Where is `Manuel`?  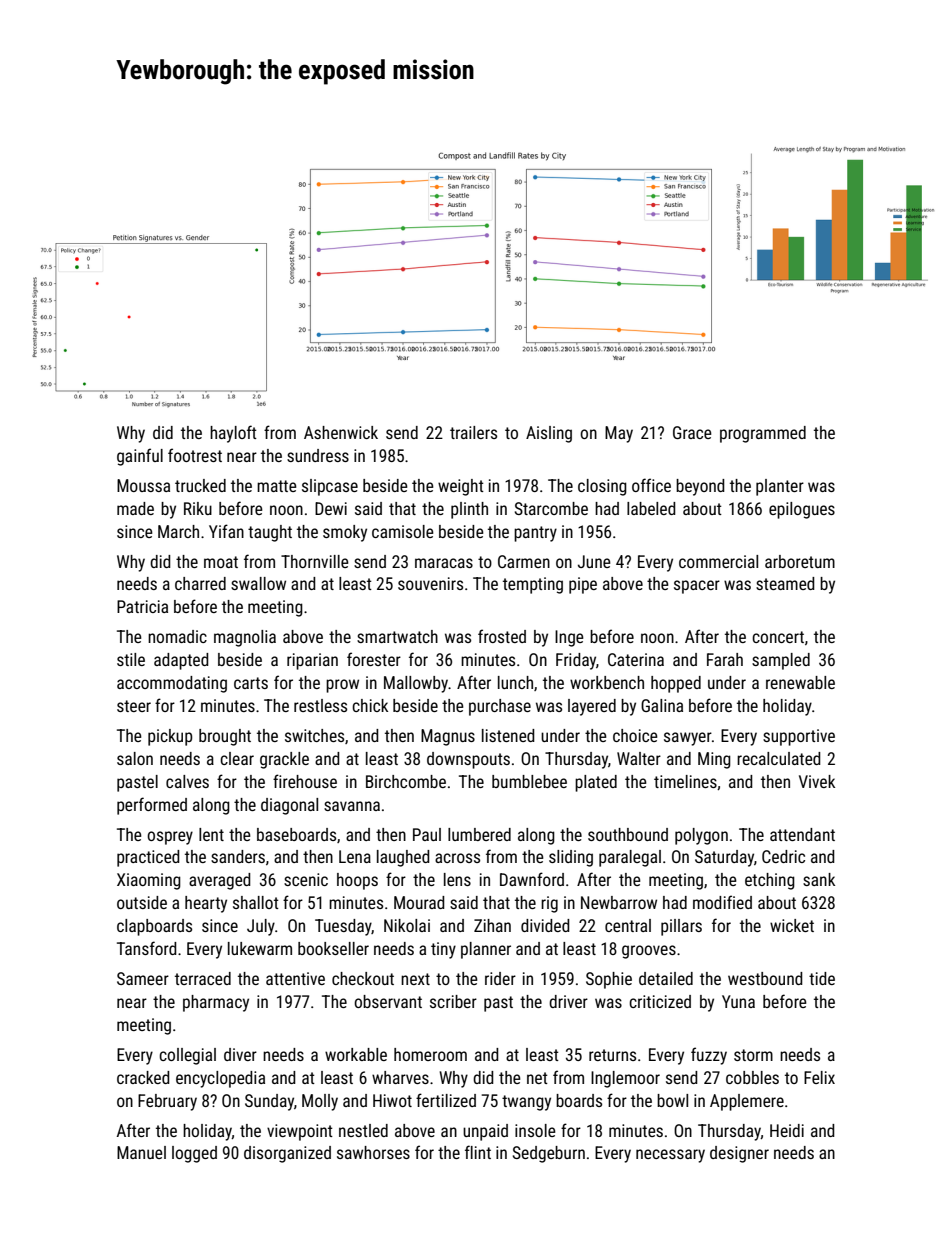 Manuel is located at coordinates (141, 1152).
